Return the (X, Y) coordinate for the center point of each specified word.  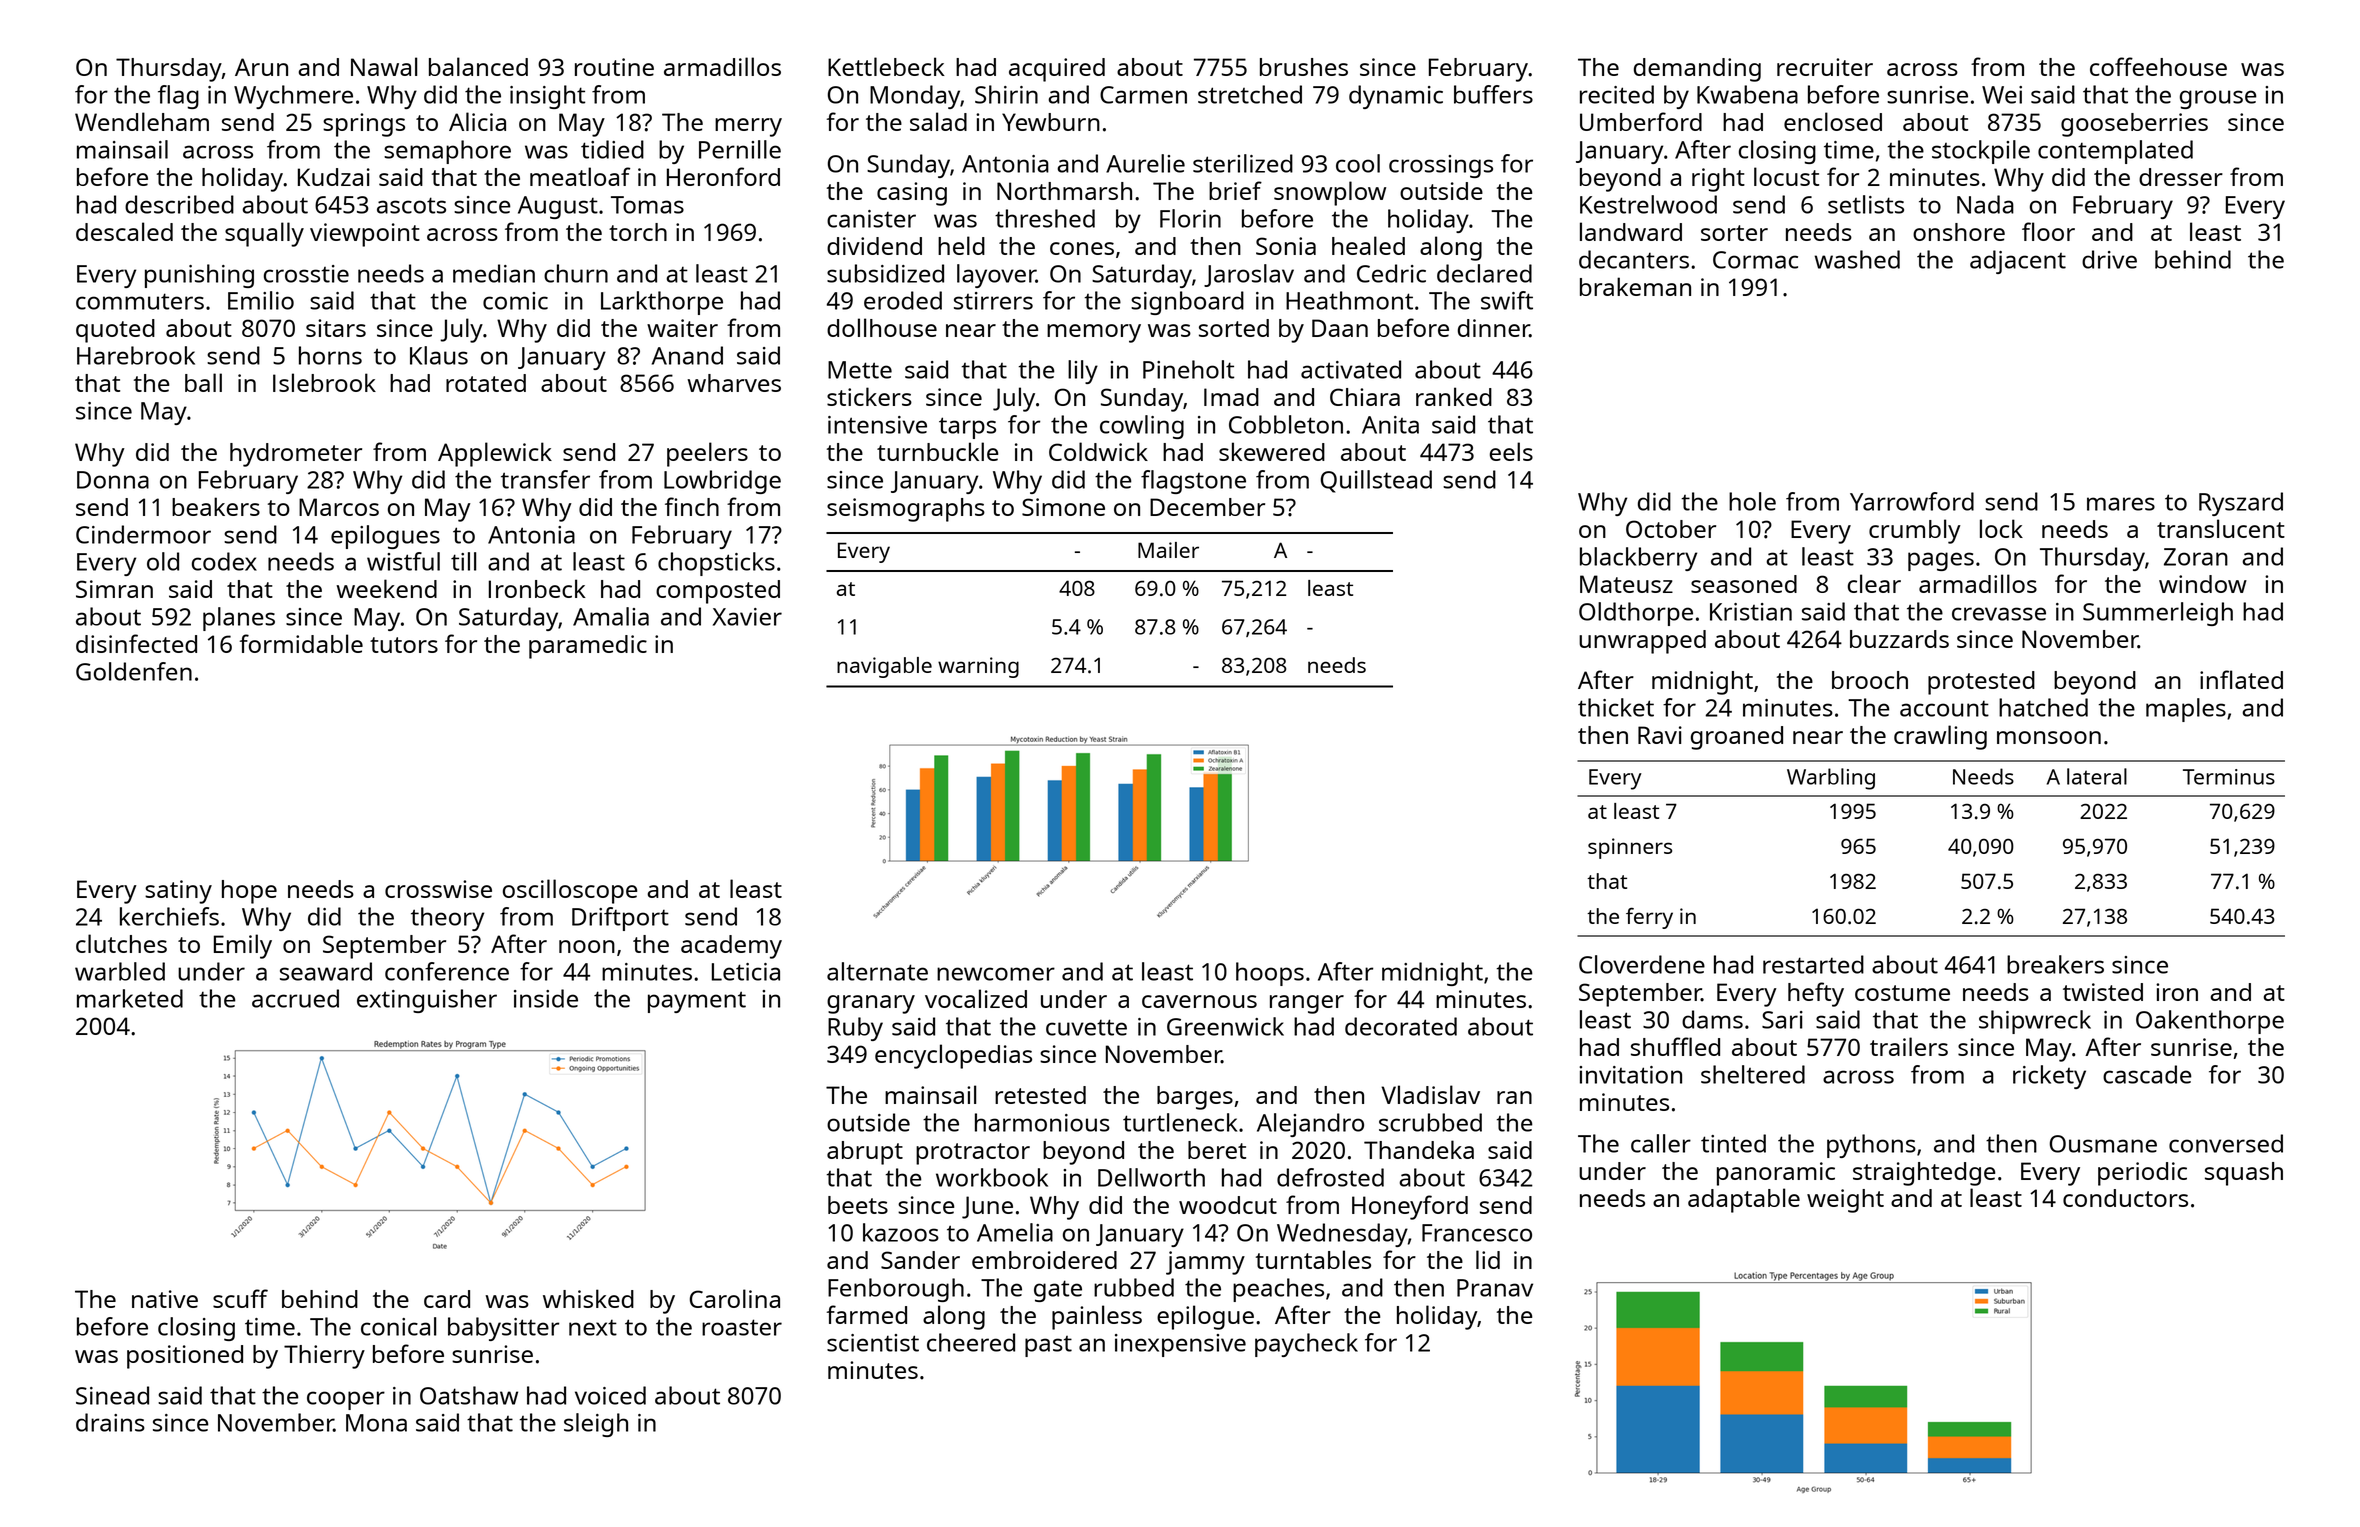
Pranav (1495, 1288)
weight (1845, 1201)
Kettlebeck (886, 66)
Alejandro (1310, 1125)
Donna (113, 480)
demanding (1697, 70)
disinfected (136, 643)
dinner (1494, 328)
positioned (185, 1357)
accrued (295, 998)
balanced (478, 66)
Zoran (2196, 557)
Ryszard (2241, 504)
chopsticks (716, 564)
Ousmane (2103, 1144)
